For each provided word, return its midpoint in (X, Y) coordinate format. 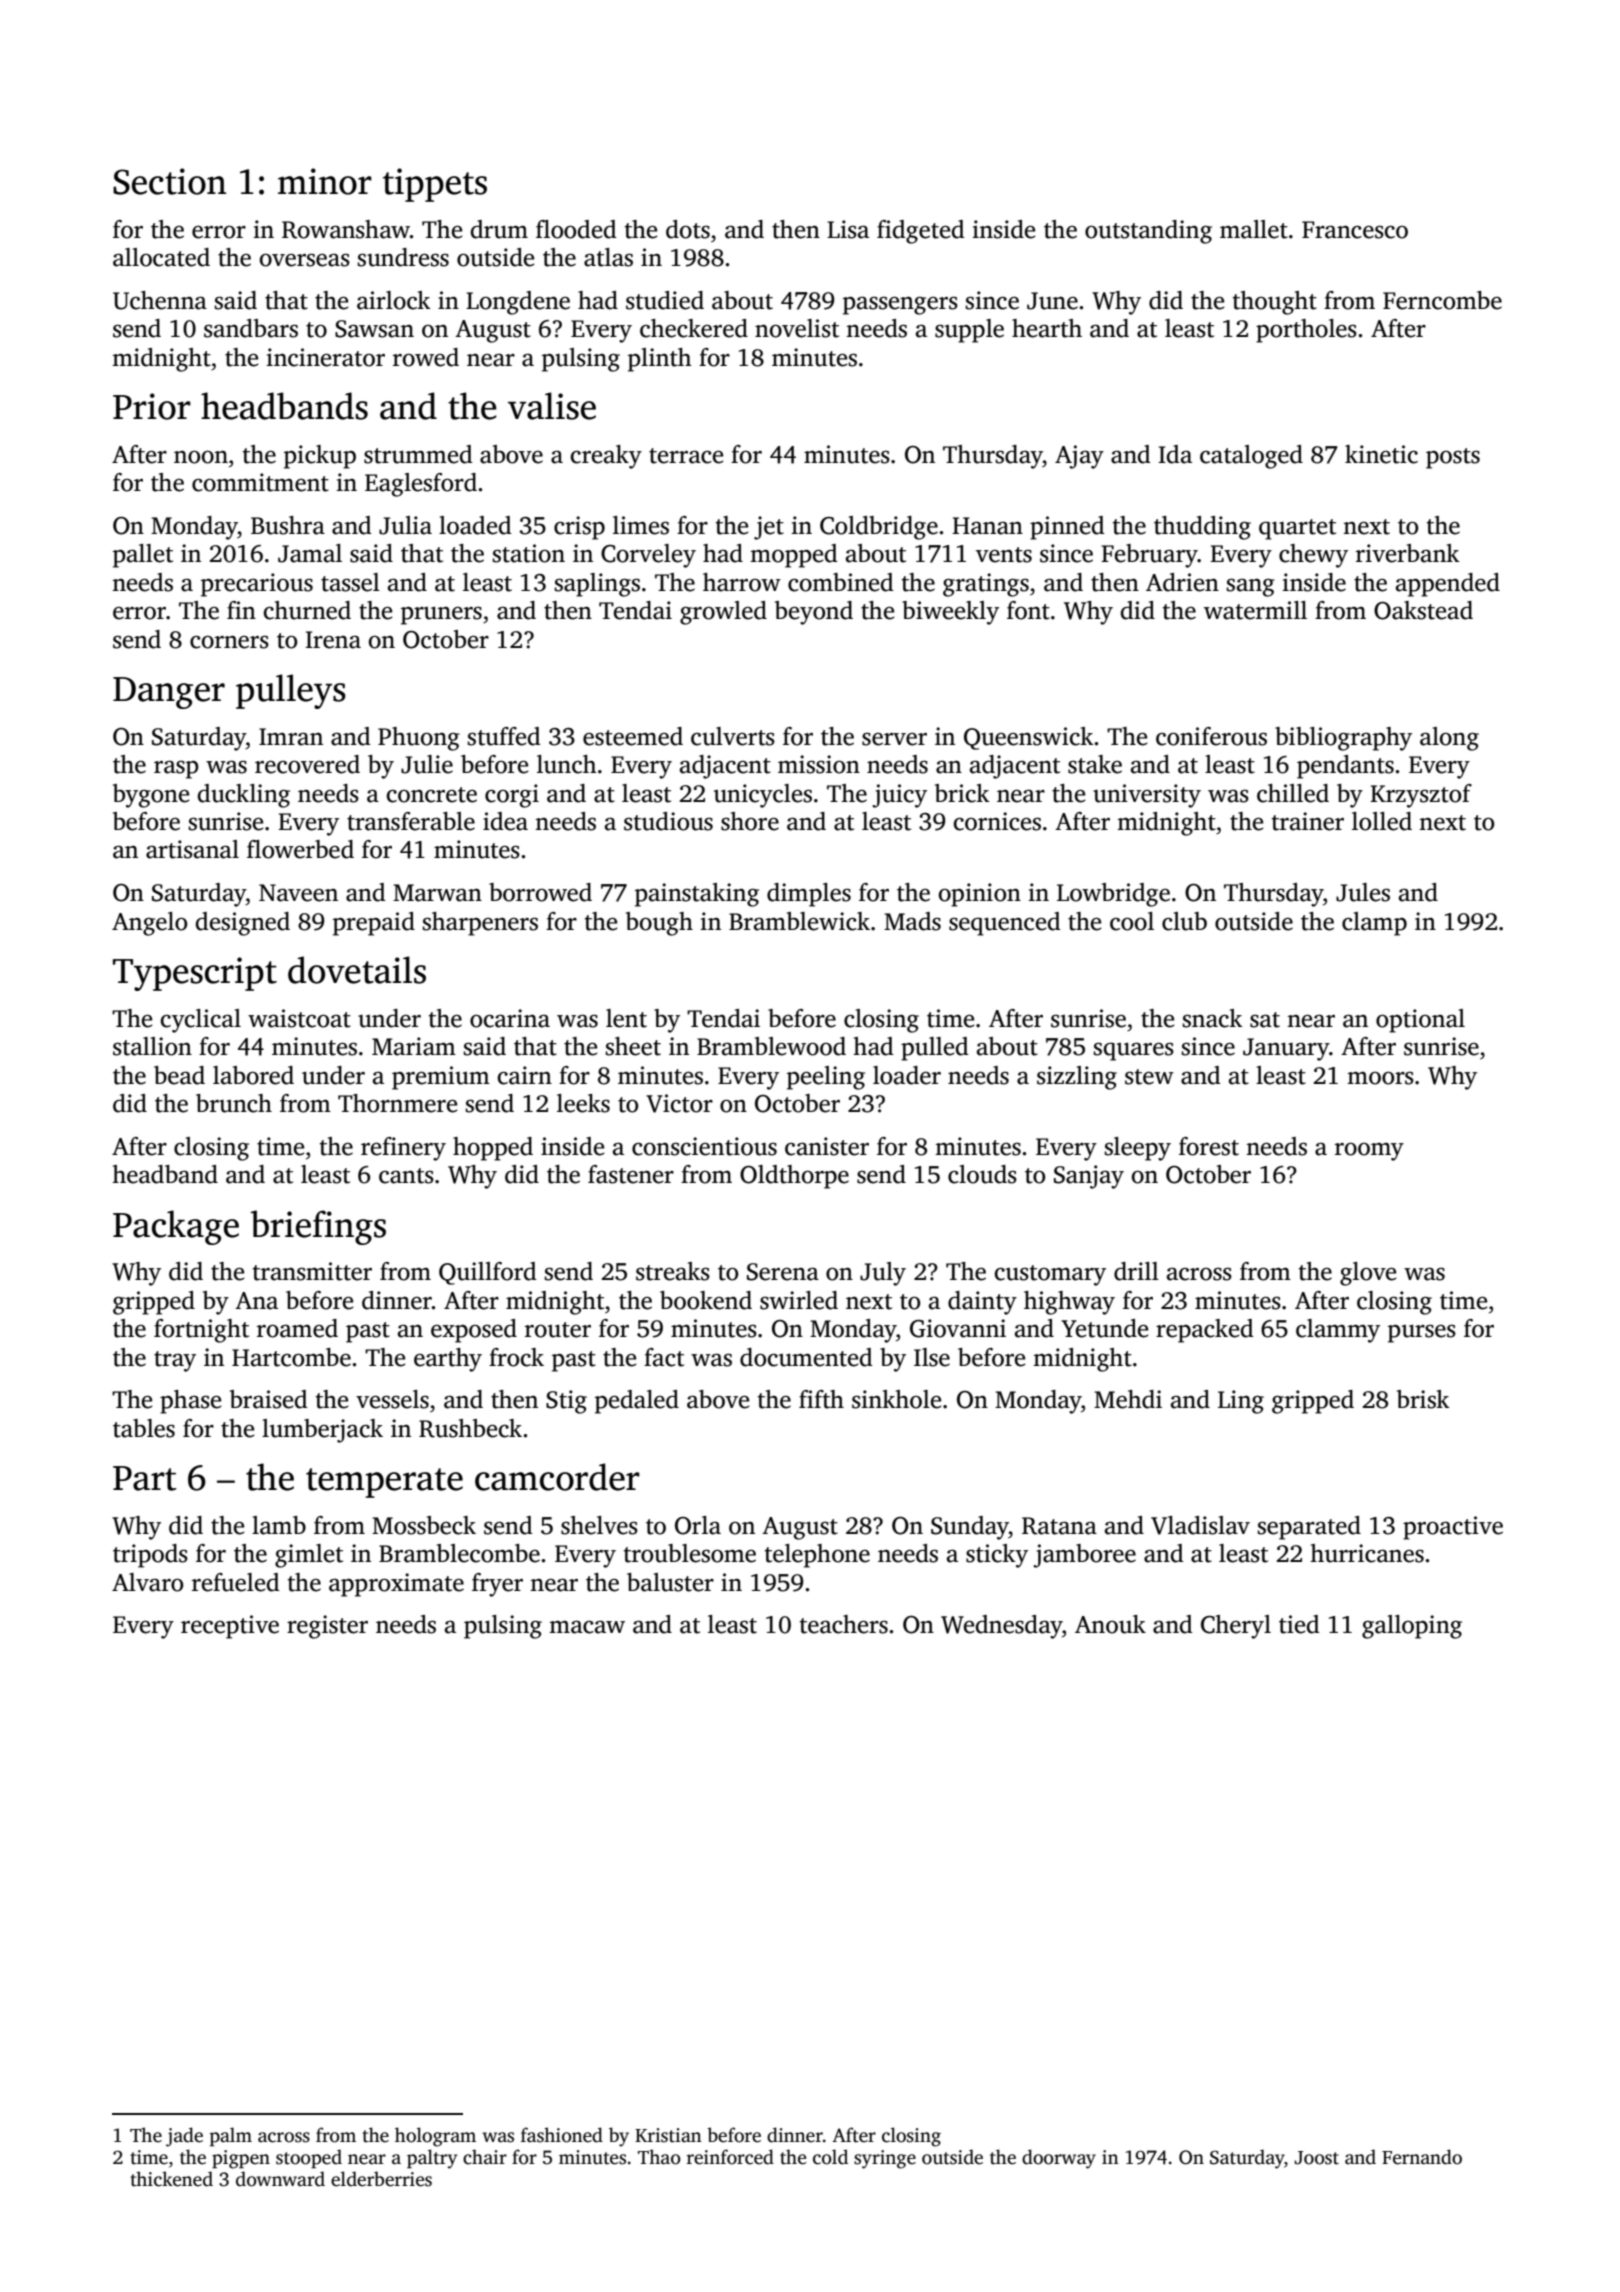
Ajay (1079, 457)
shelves (599, 1525)
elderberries (381, 2179)
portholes (1306, 331)
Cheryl (1236, 1627)
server (894, 739)
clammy (1338, 1331)
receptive (230, 1627)
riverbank (1408, 553)
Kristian (668, 2135)
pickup (320, 457)
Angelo (149, 924)
